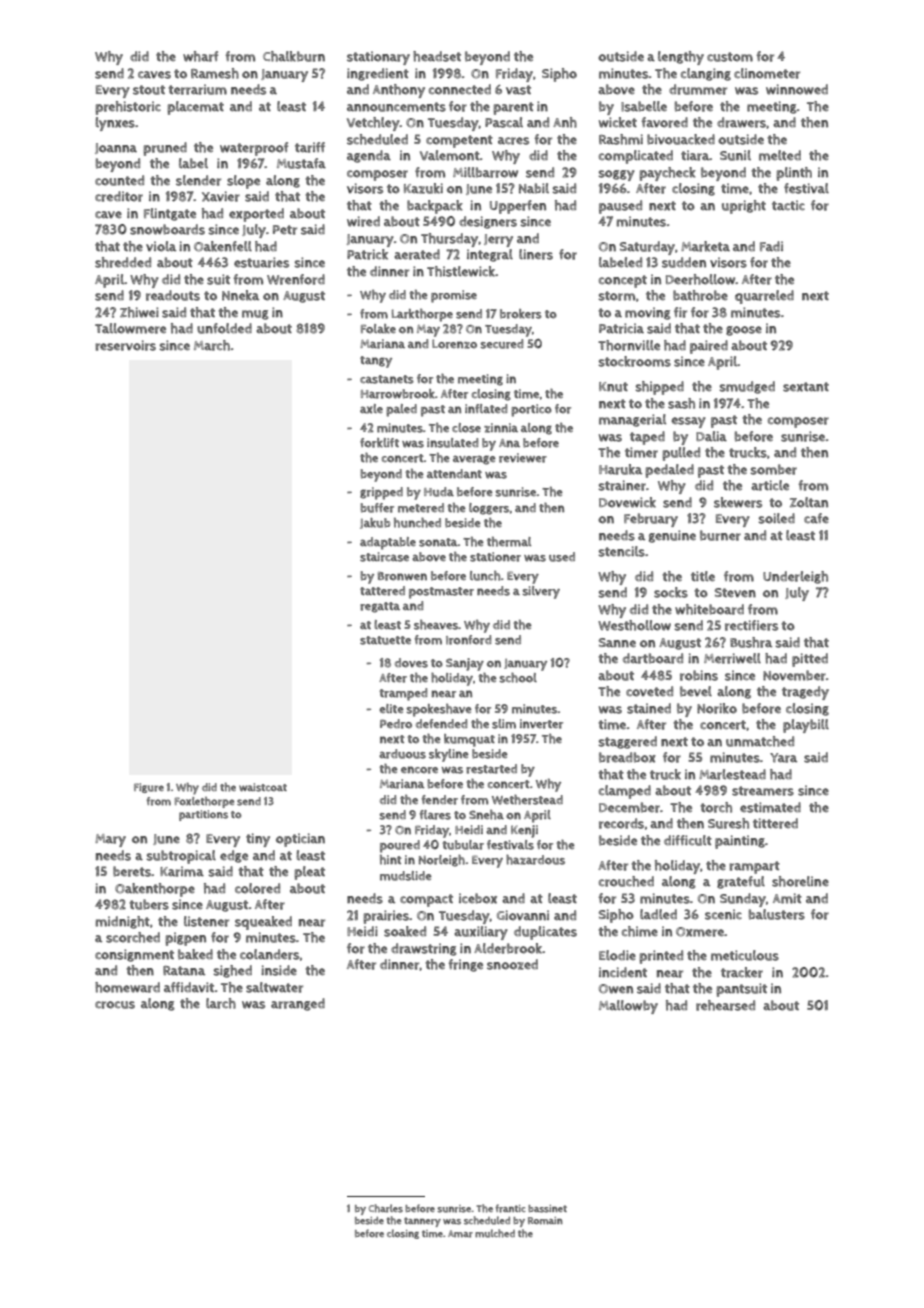  What do you see at coordinates (518, 90) in the screenshot?
I see `vast` at bounding box center [518, 90].
